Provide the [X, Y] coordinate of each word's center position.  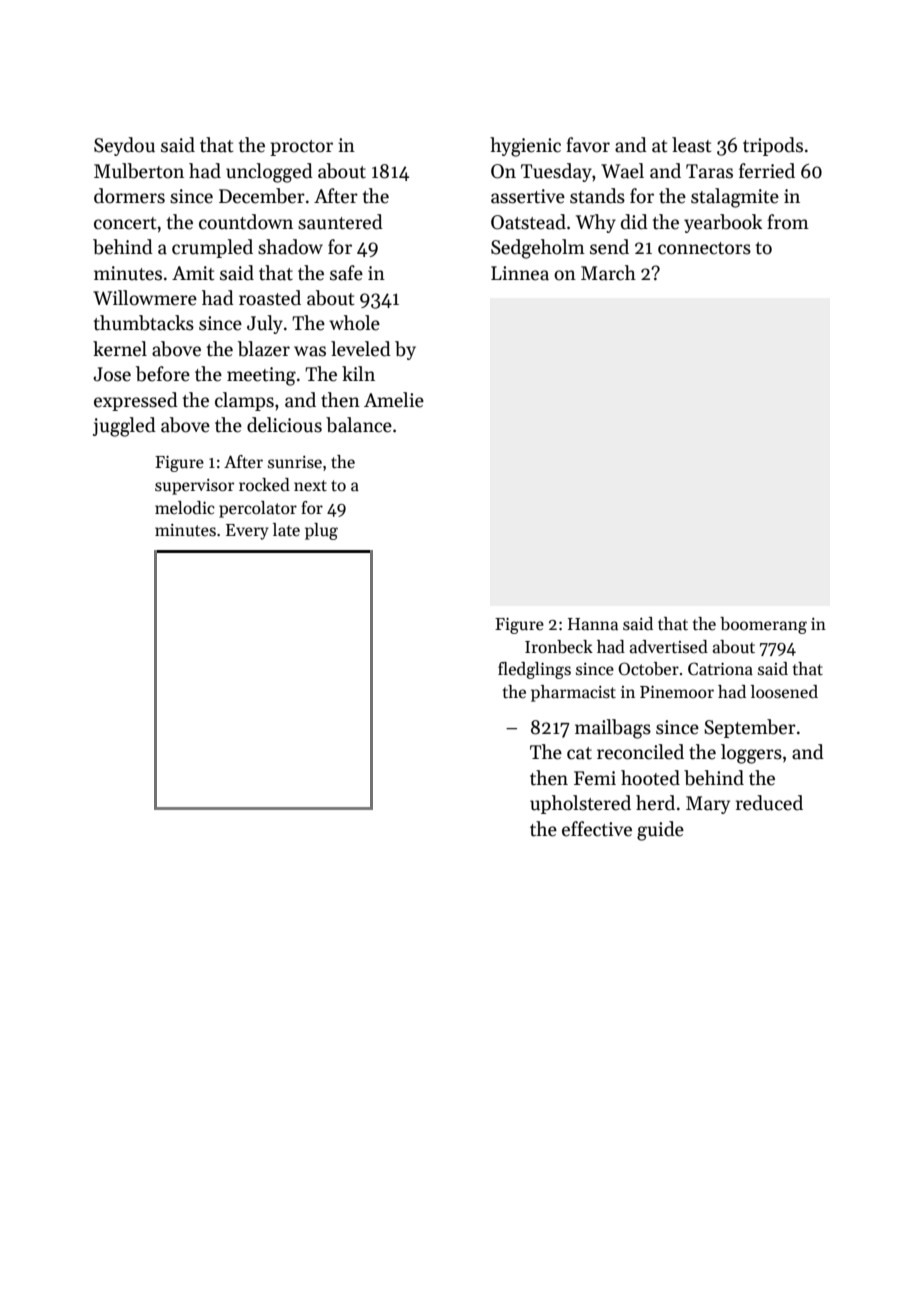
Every [247, 532]
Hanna [593, 624]
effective [597, 829]
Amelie [394, 400]
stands [597, 196]
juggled [124, 427]
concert [125, 223]
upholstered [580, 804]
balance [359, 425]
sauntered [340, 222]
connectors [704, 248]
